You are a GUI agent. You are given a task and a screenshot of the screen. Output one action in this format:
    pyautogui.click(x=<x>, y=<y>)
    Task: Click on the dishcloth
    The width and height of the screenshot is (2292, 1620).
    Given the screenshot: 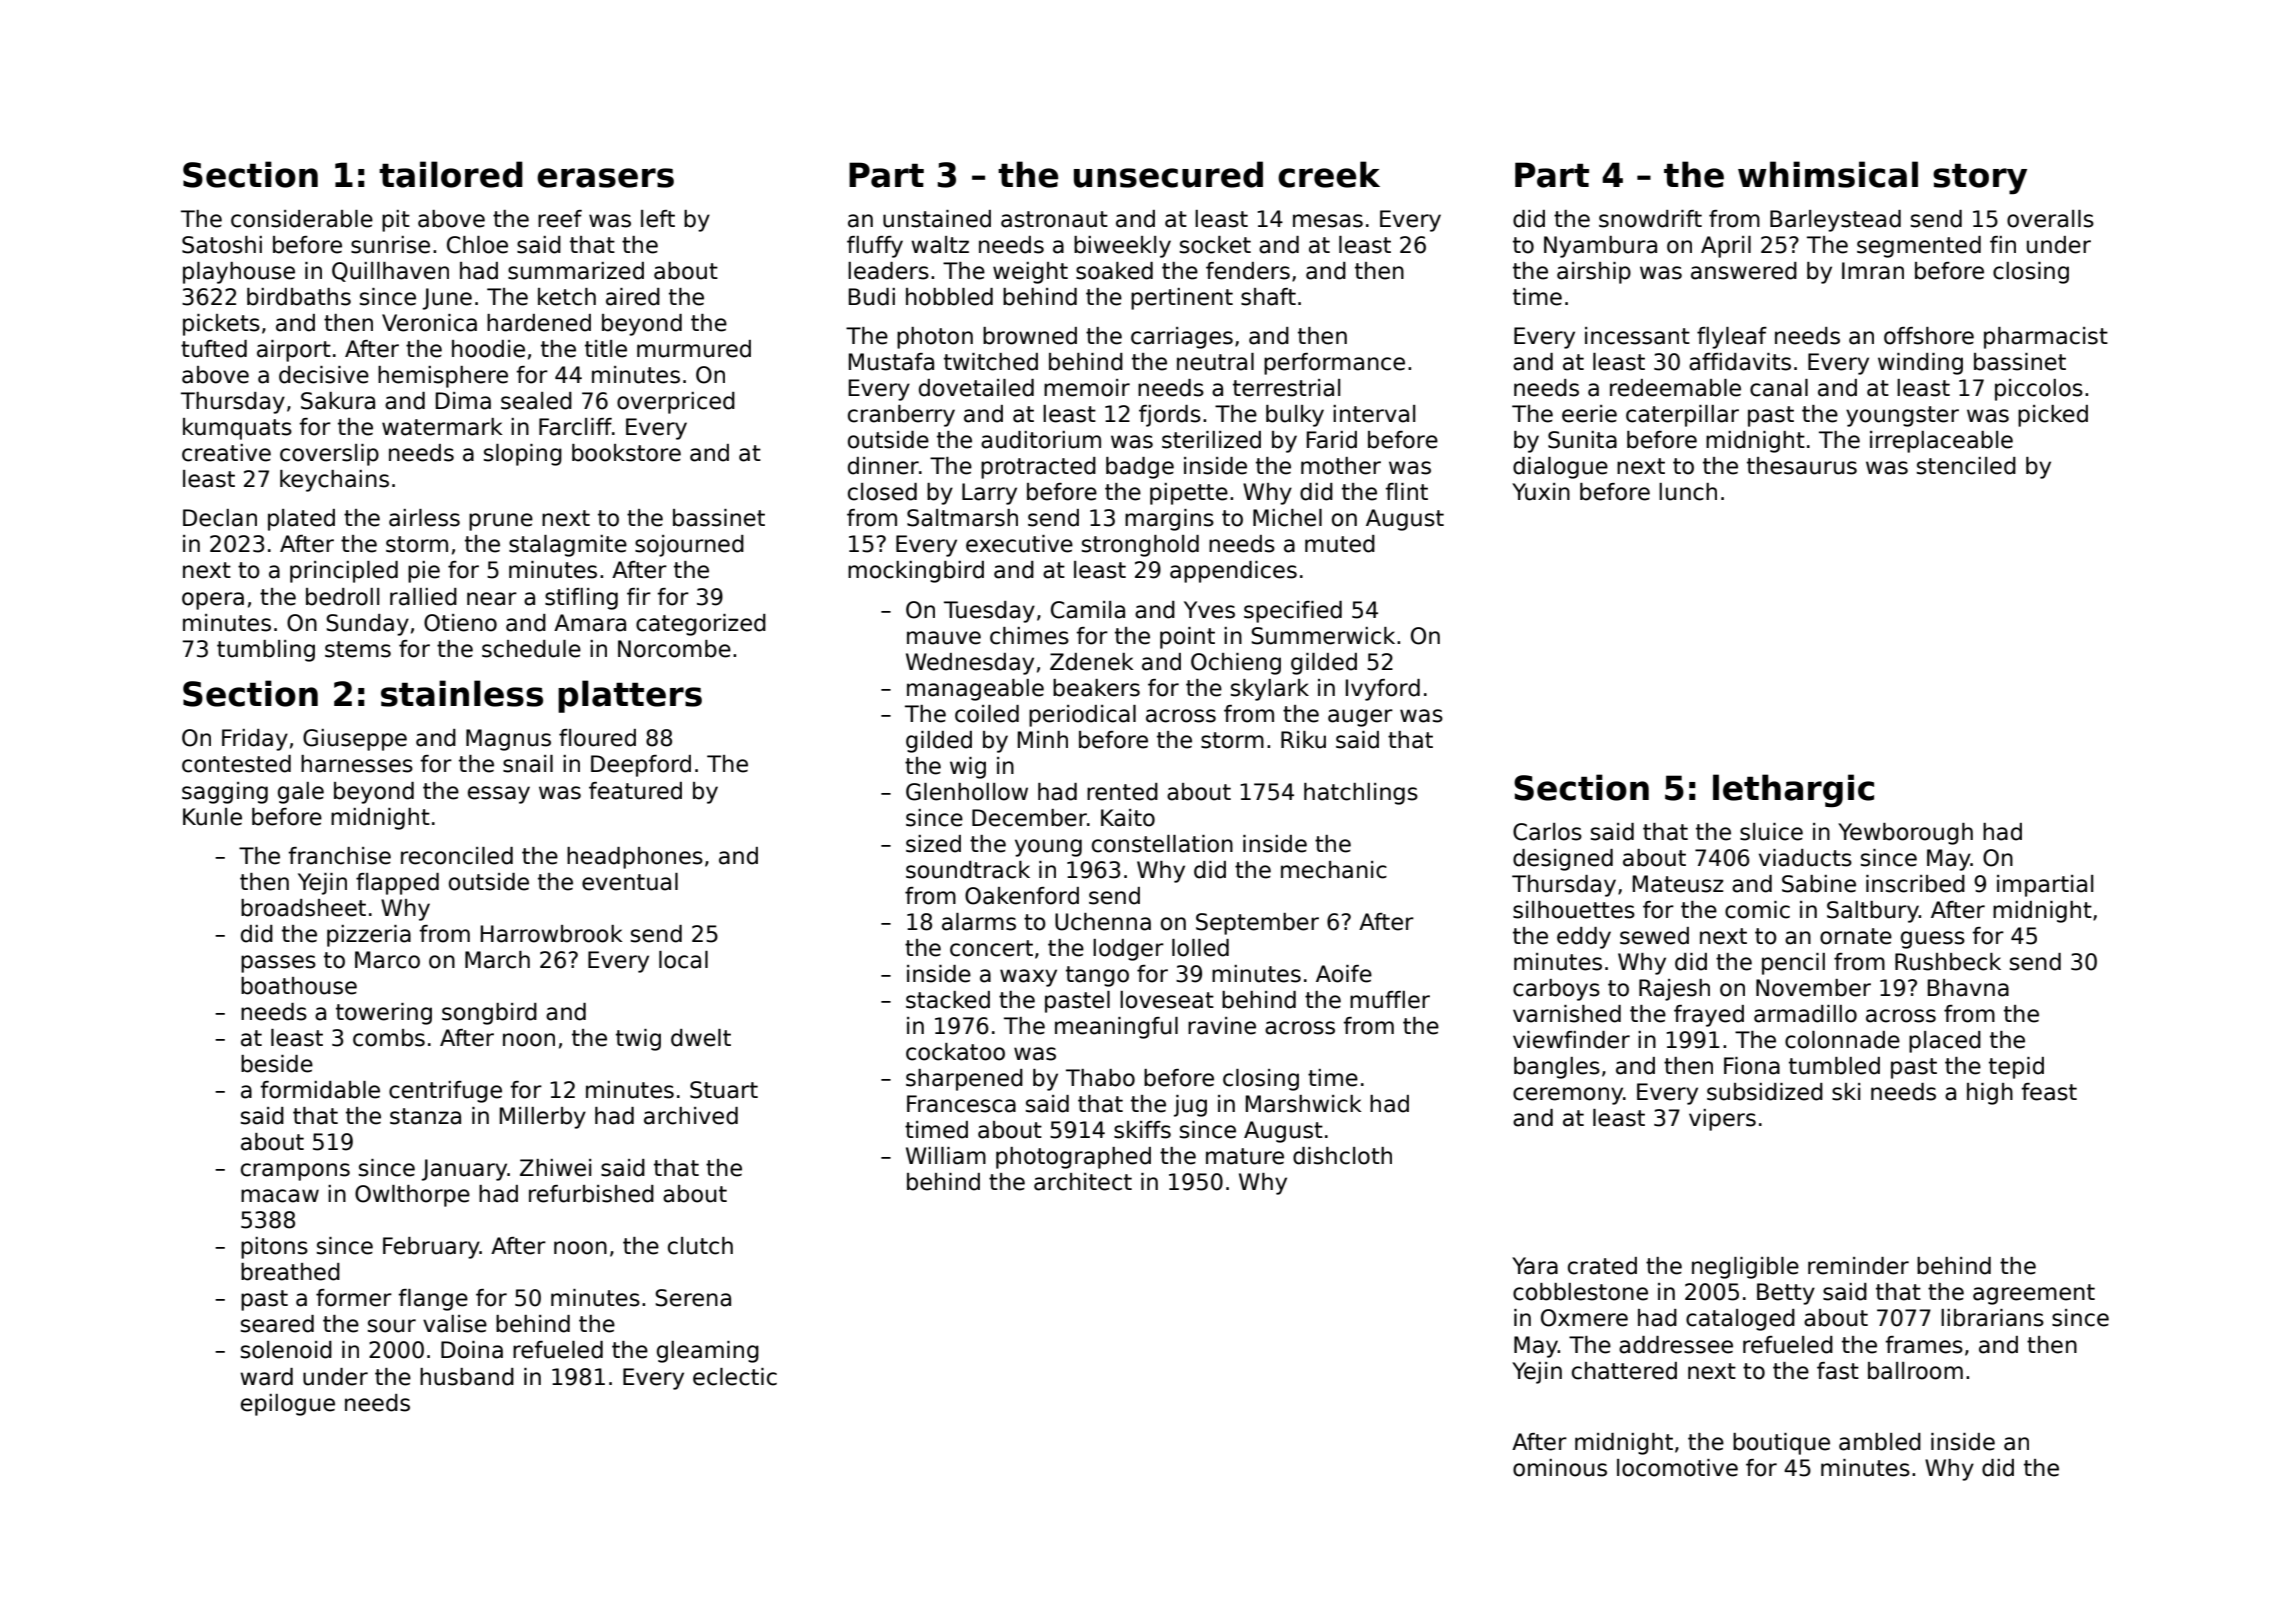 What is the action you would take?
    pyautogui.click(x=1342, y=1156)
